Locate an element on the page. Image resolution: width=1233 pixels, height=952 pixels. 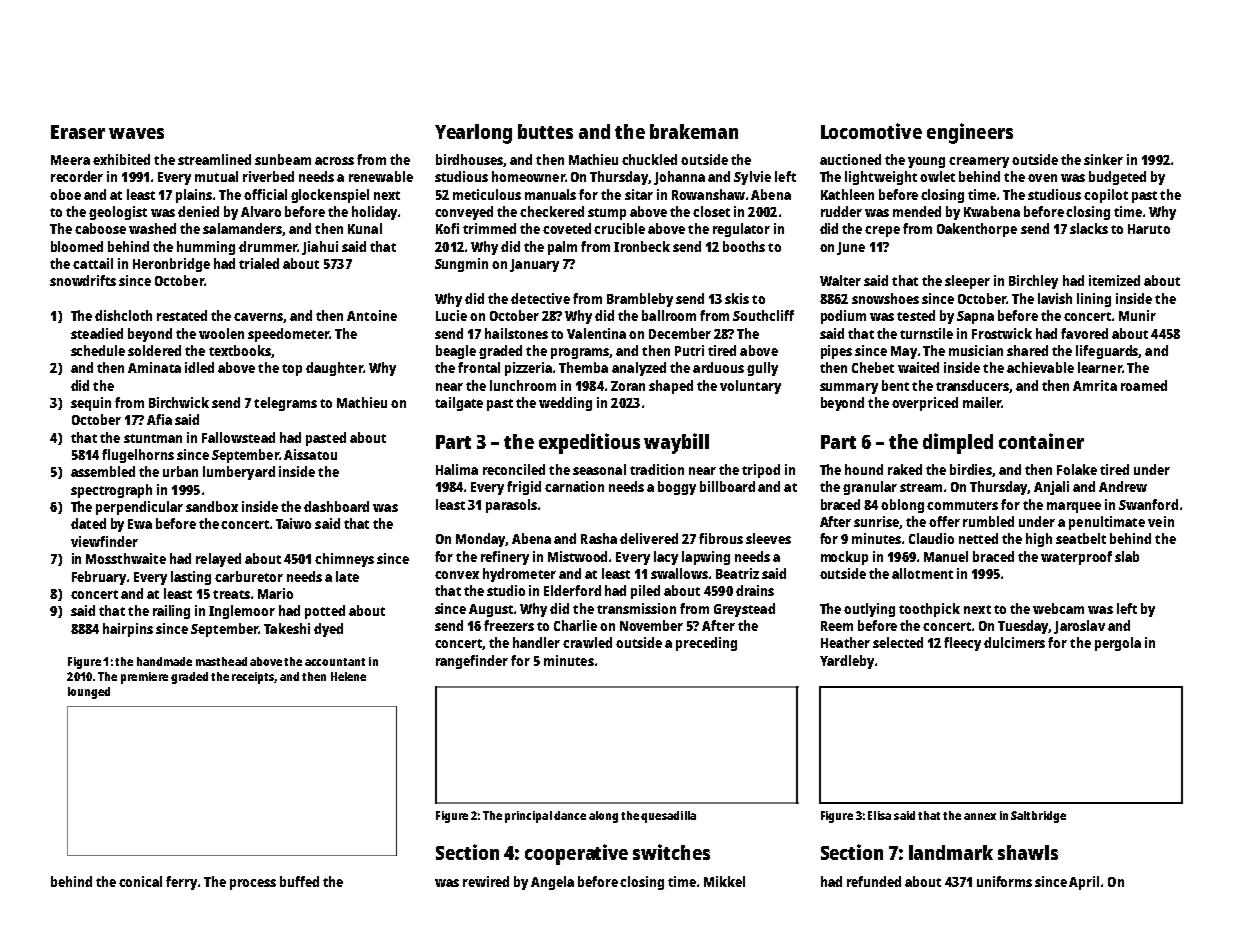
receipts is located at coordinates (253, 678).
